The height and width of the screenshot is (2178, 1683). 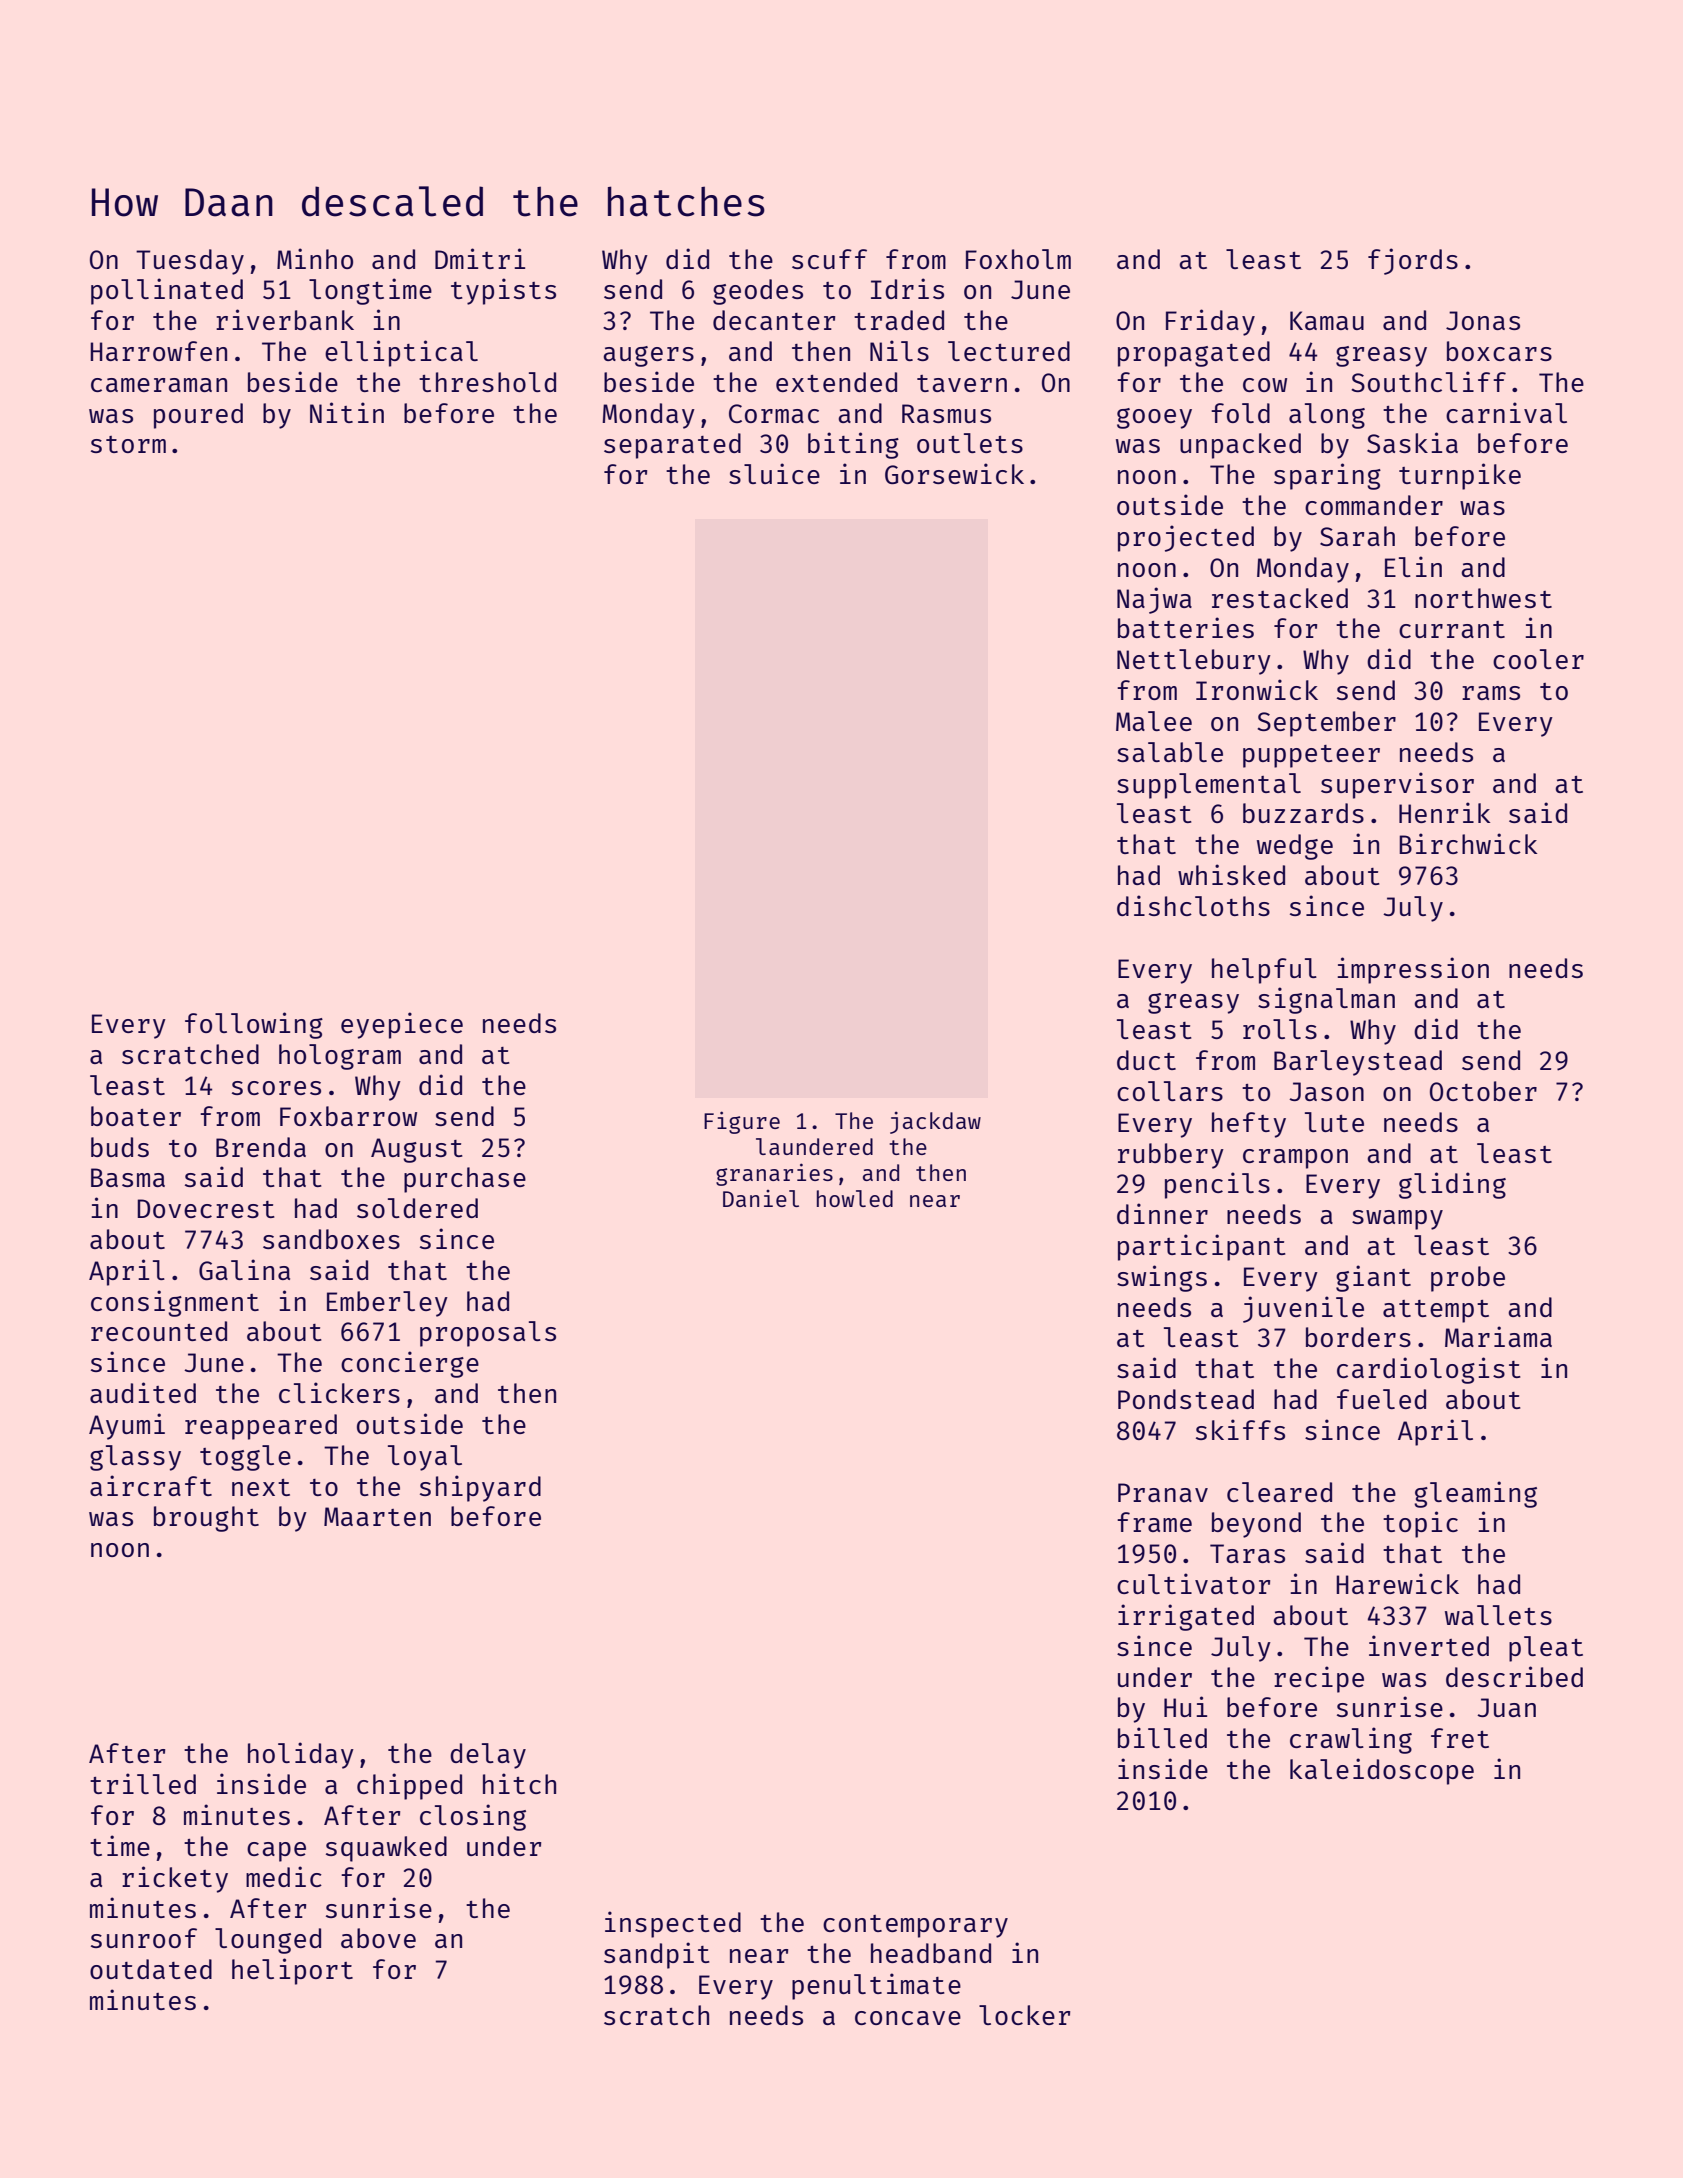 What do you see at coordinates (1162, 1737) in the screenshot?
I see `billed` at bounding box center [1162, 1737].
